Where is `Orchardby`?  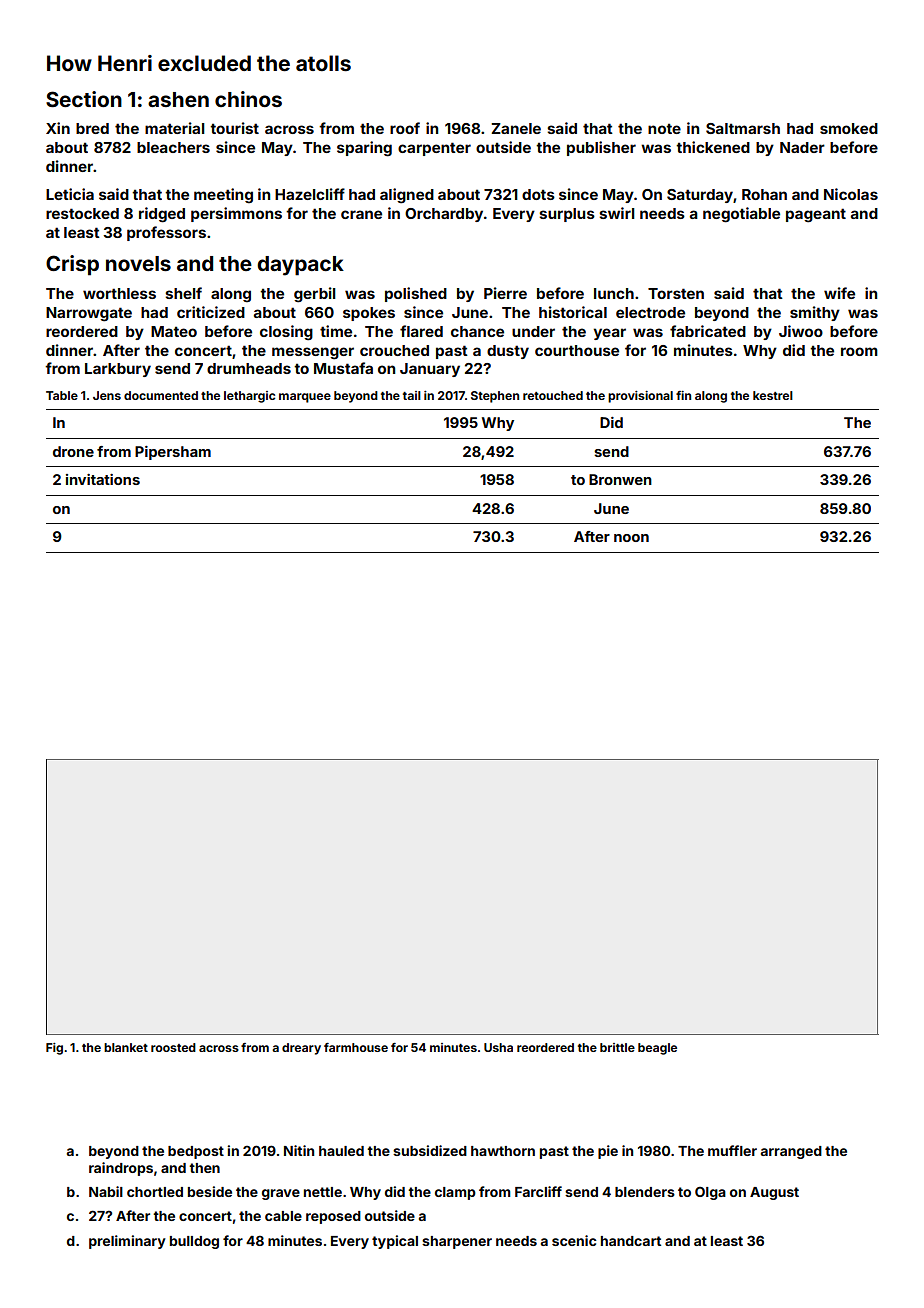 Orchardby is located at coordinates (444, 215).
